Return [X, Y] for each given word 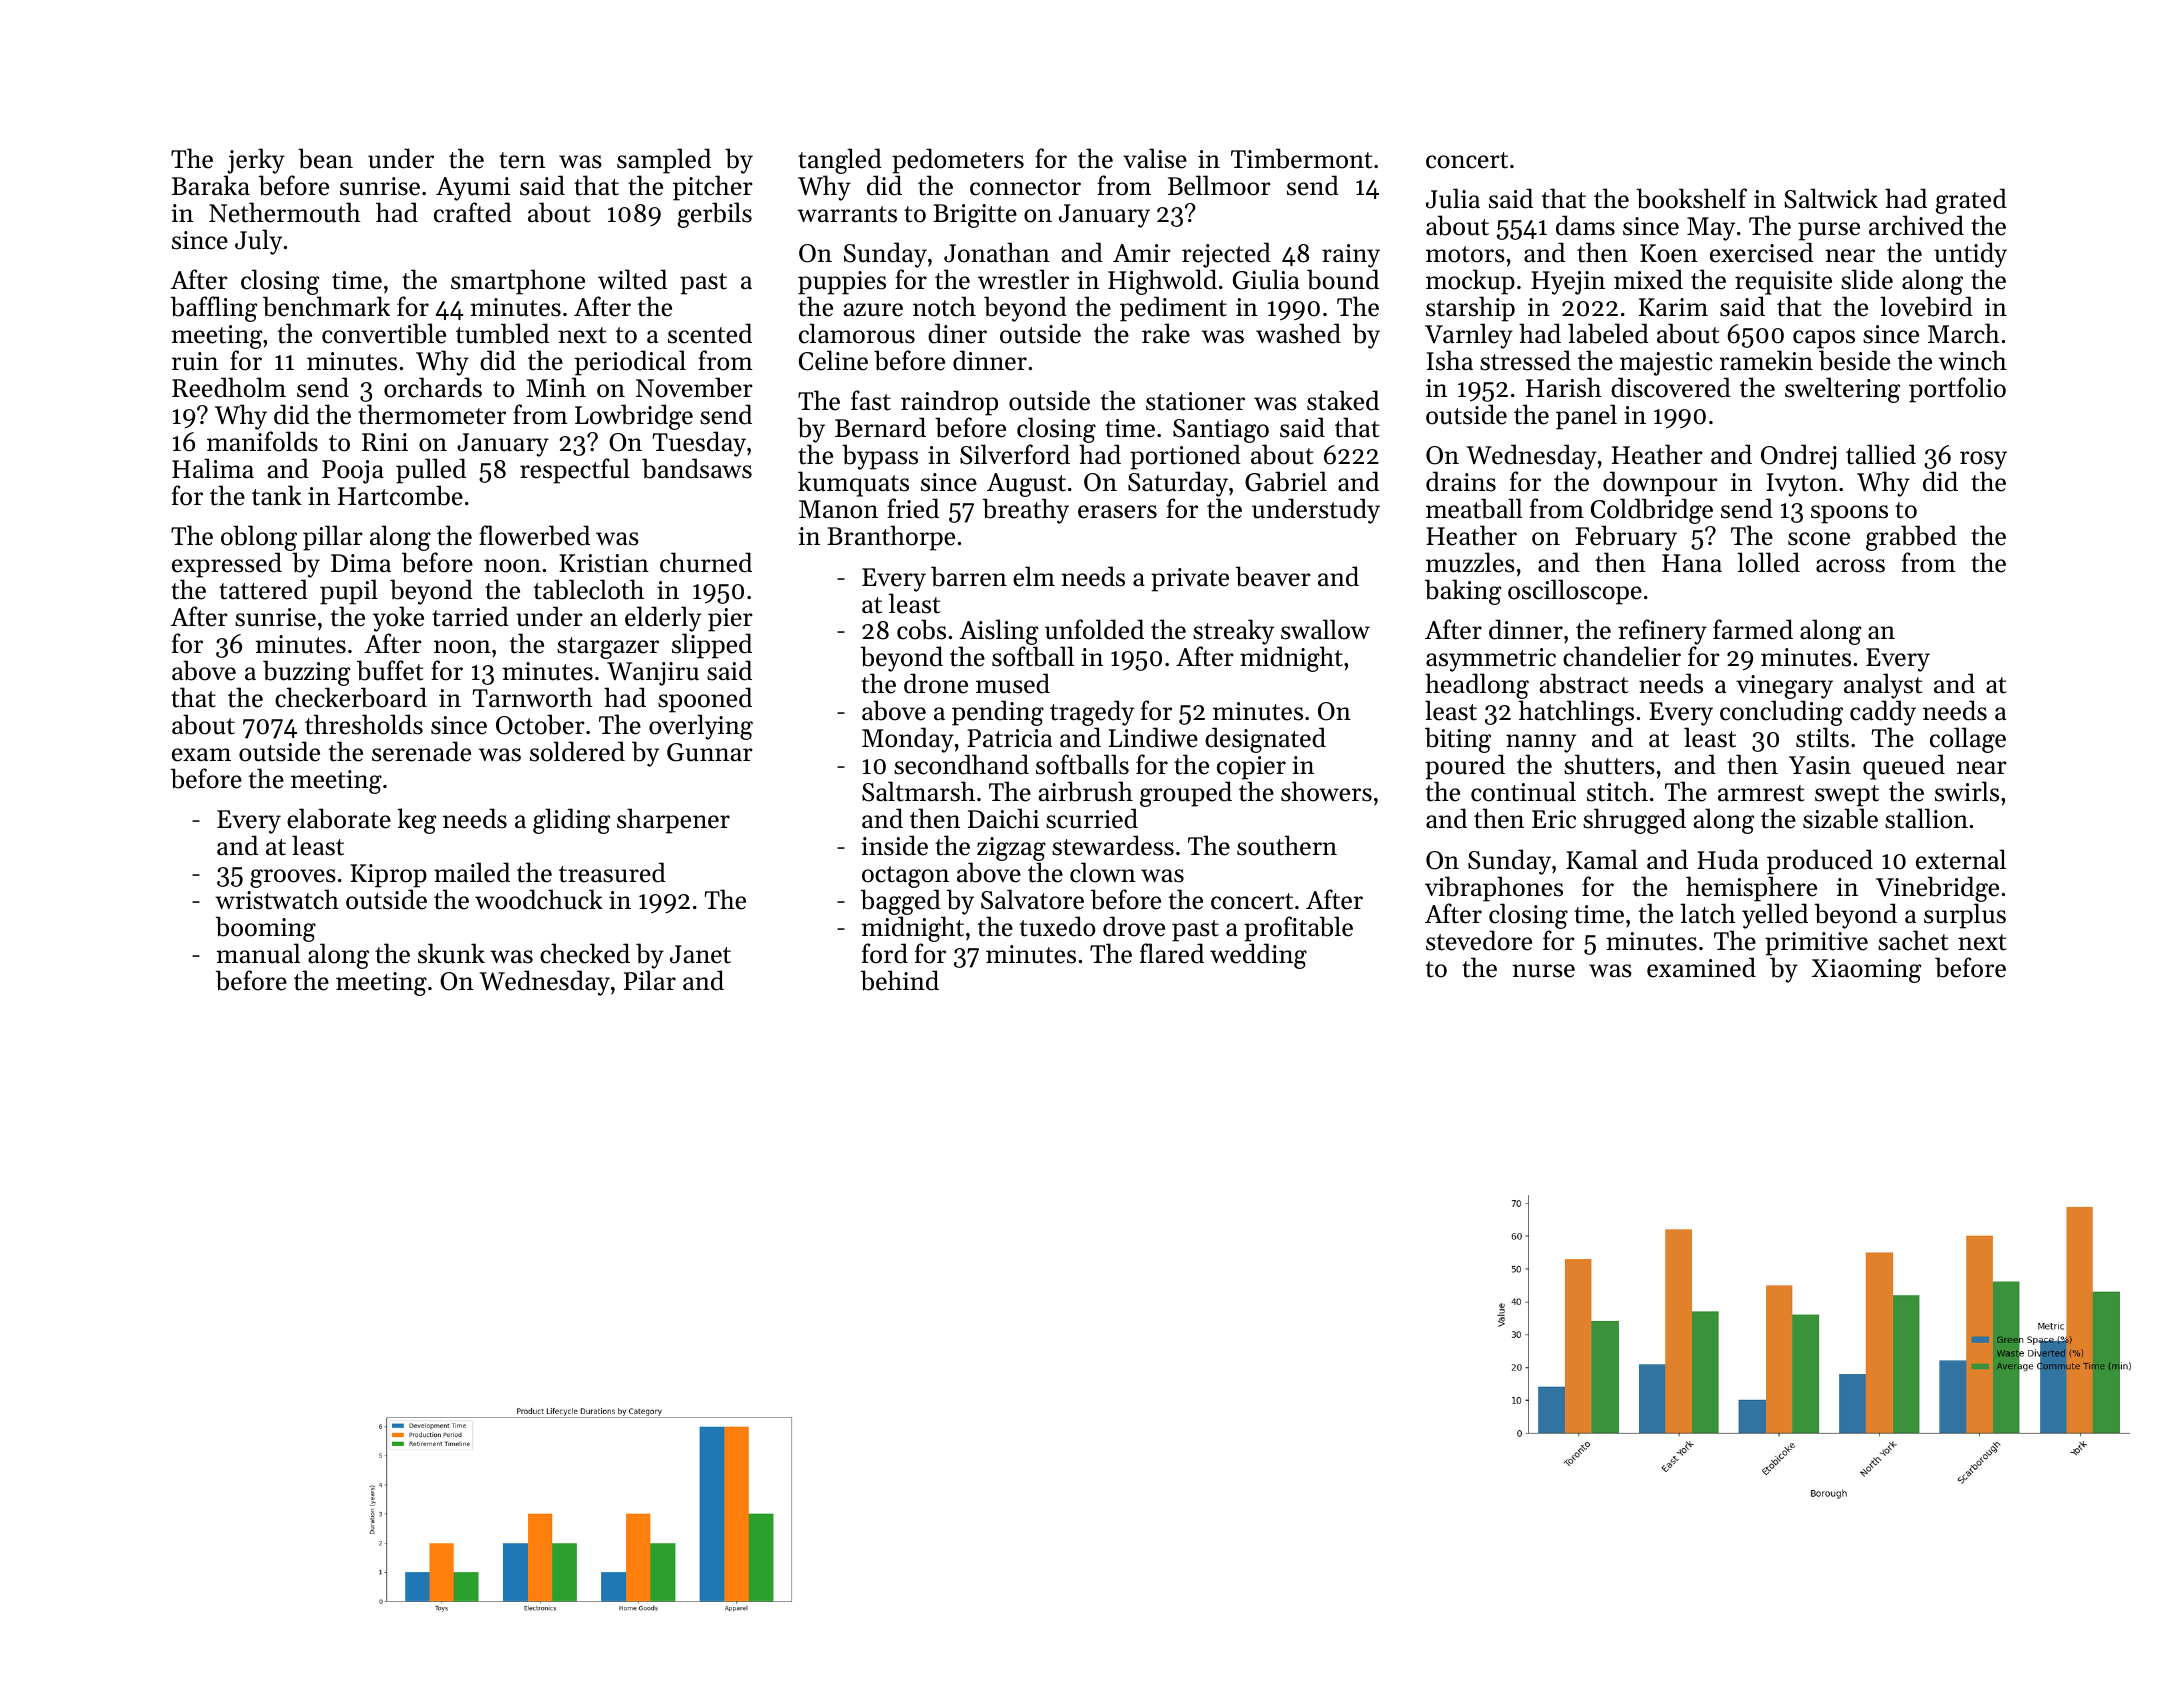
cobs [921, 629]
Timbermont [1301, 158]
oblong [259, 538]
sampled [664, 161]
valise [1155, 158]
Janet [700, 954]
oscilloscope [1575, 592]
